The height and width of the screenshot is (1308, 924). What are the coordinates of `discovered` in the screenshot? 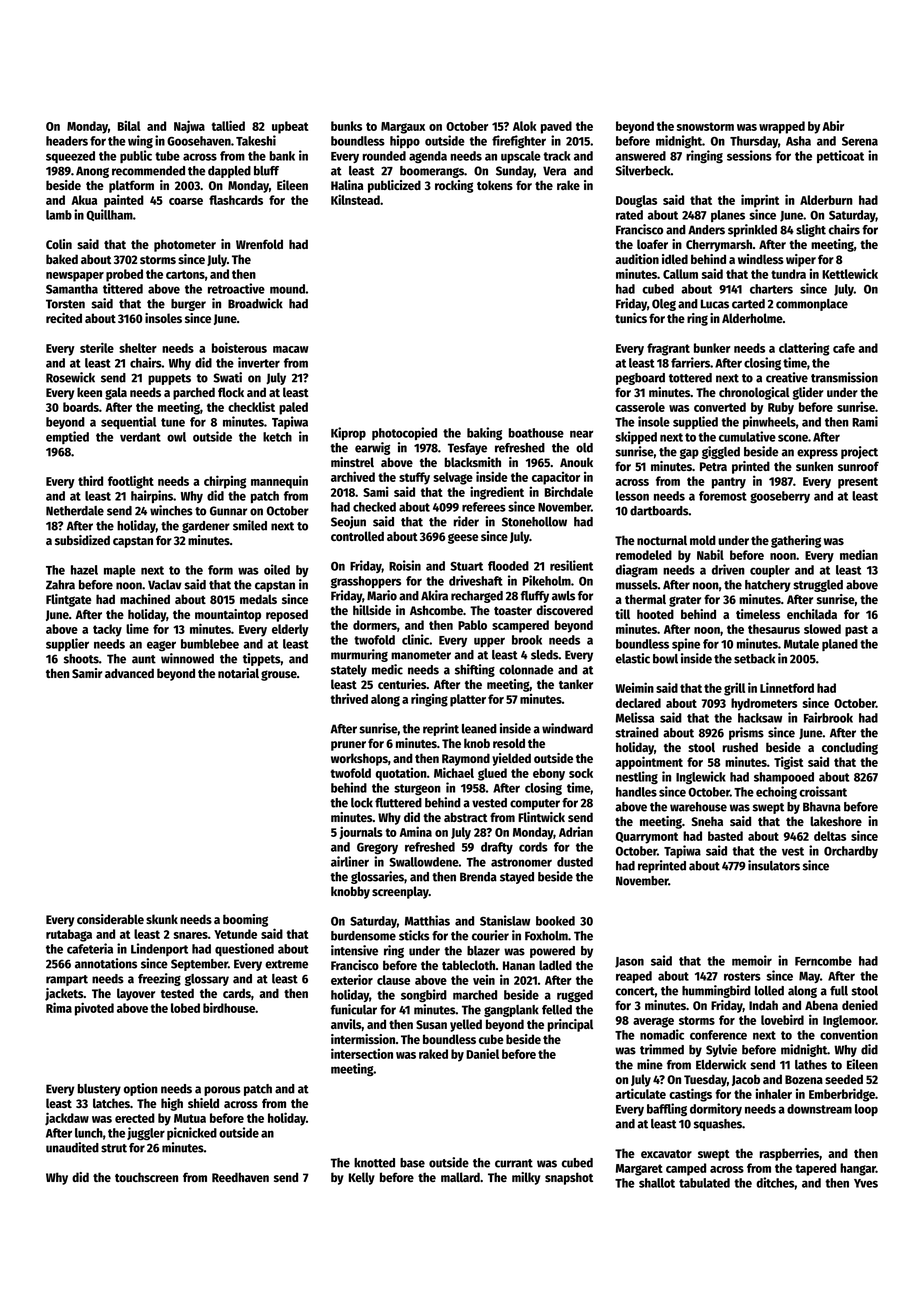 It's located at (564, 610).
